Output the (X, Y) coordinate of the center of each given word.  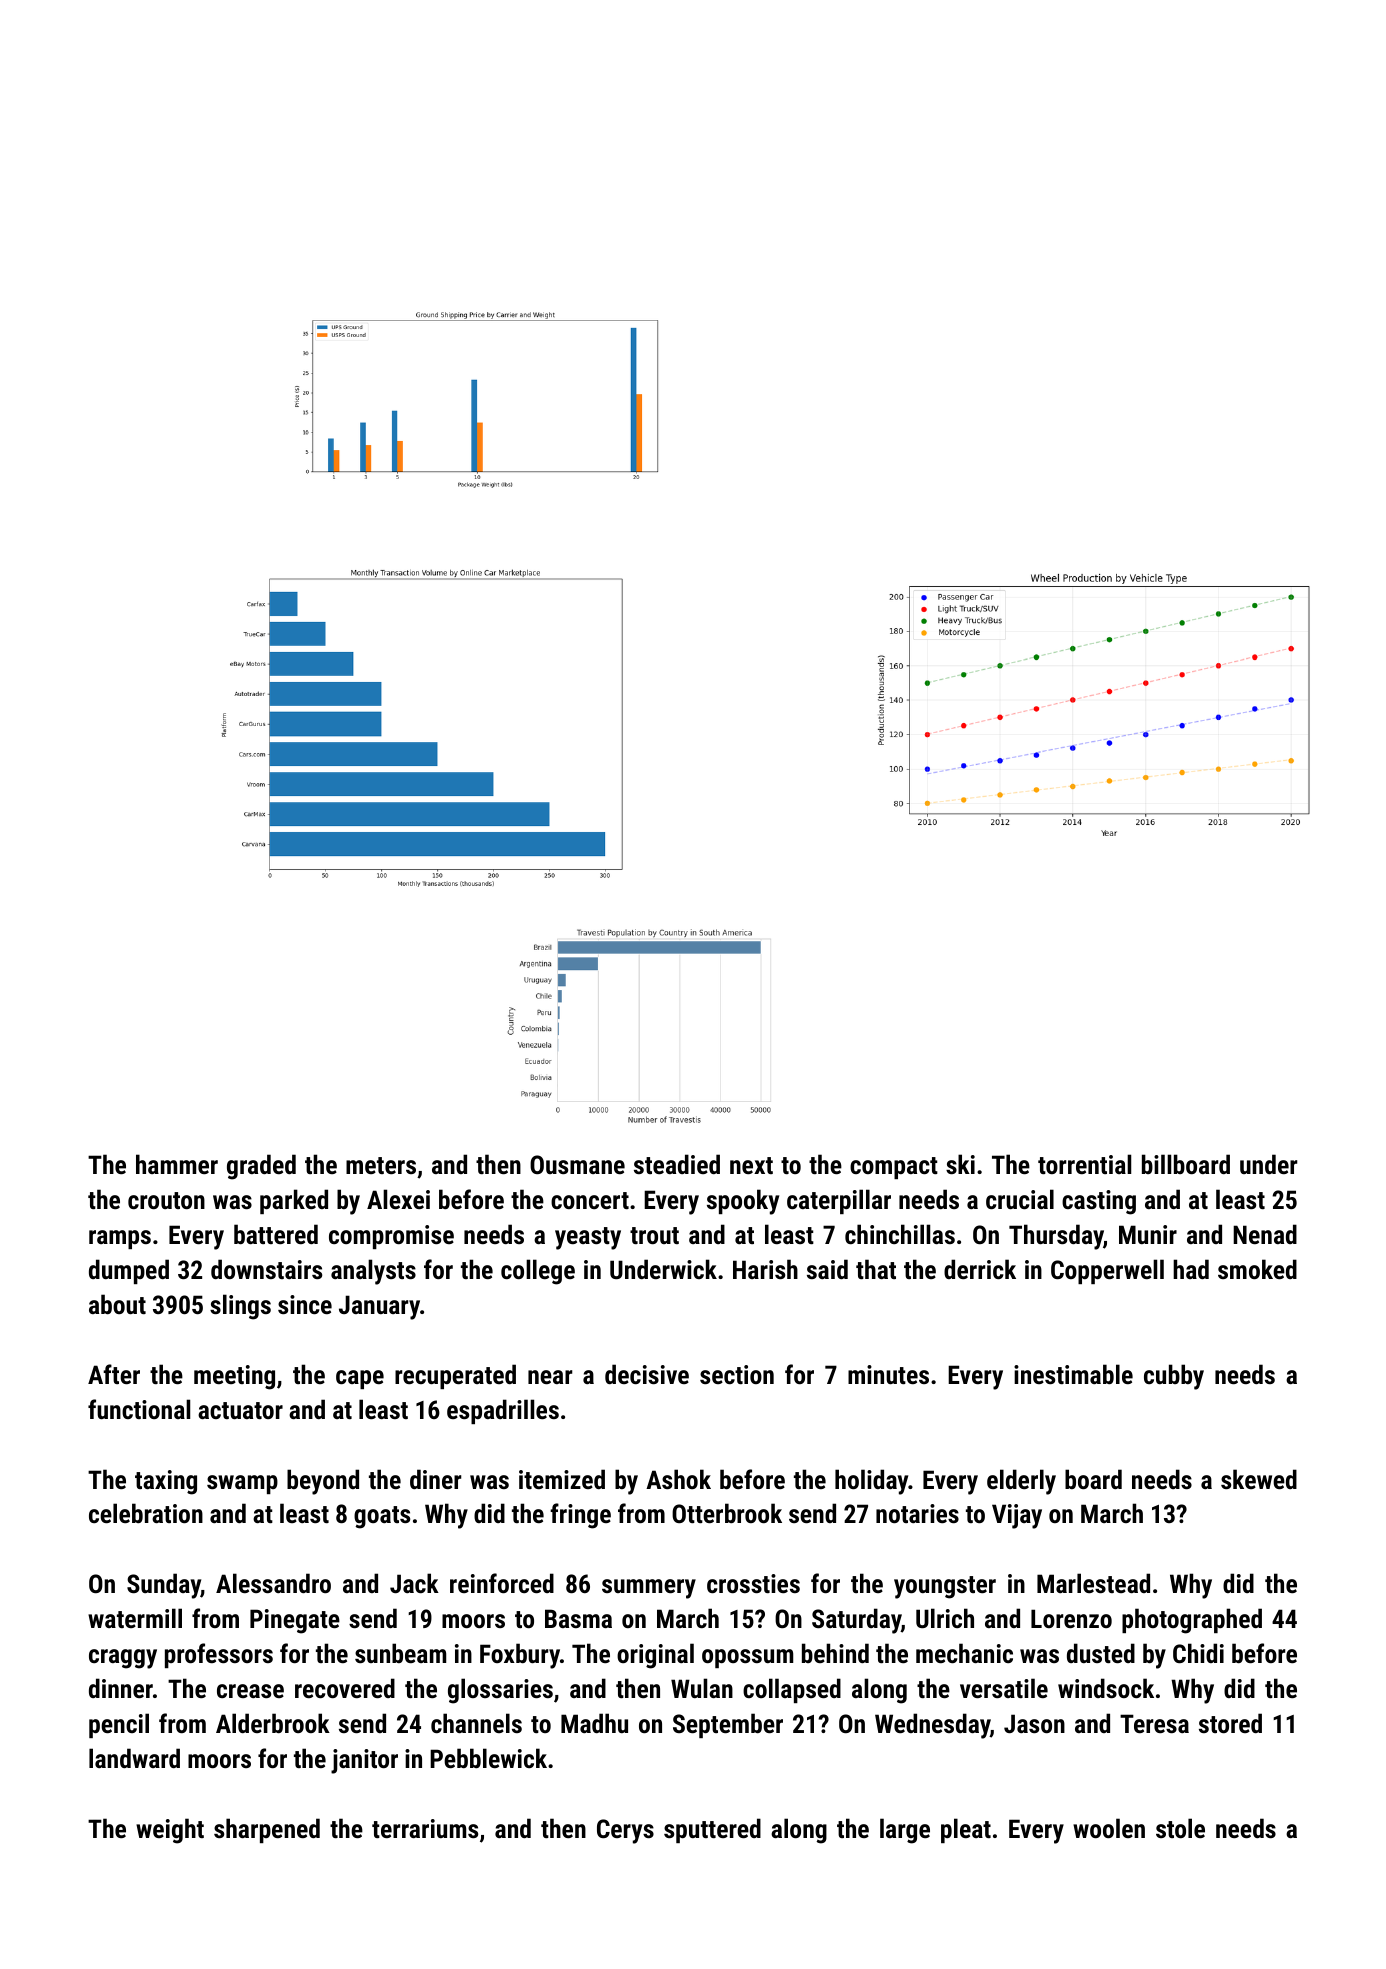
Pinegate (295, 1621)
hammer (177, 1164)
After (114, 1374)
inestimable (1073, 1374)
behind (835, 1653)
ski (960, 1164)
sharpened (267, 1830)
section (737, 1374)
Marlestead (1093, 1583)
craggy (123, 1659)
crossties (753, 1583)
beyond (323, 1482)
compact (894, 1168)
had (1191, 1269)
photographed (1192, 1621)
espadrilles (503, 1411)
